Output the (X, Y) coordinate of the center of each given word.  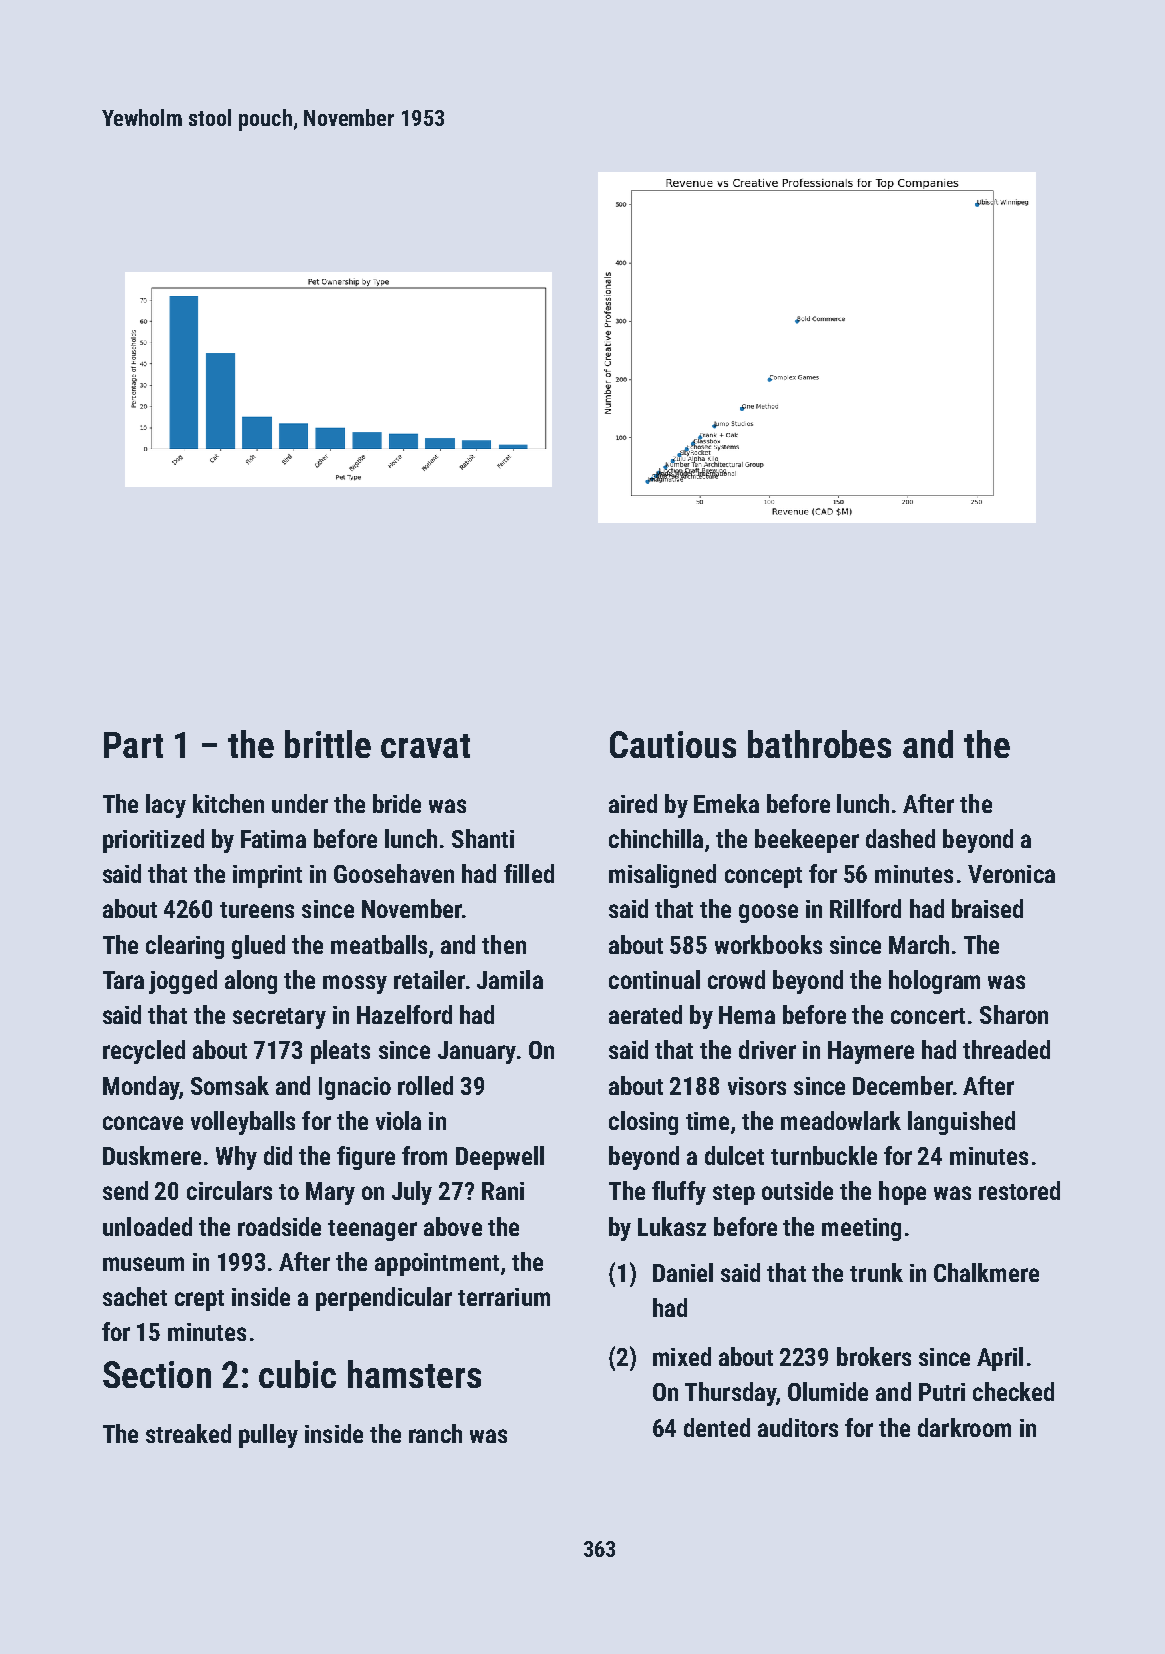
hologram (934, 982)
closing (643, 1123)
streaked (188, 1433)
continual (654, 979)
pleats (340, 1052)
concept (763, 877)
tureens (257, 910)
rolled (425, 1085)
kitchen (228, 803)
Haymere (871, 1052)
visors (757, 1086)
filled (529, 873)
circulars (229, 1190)
